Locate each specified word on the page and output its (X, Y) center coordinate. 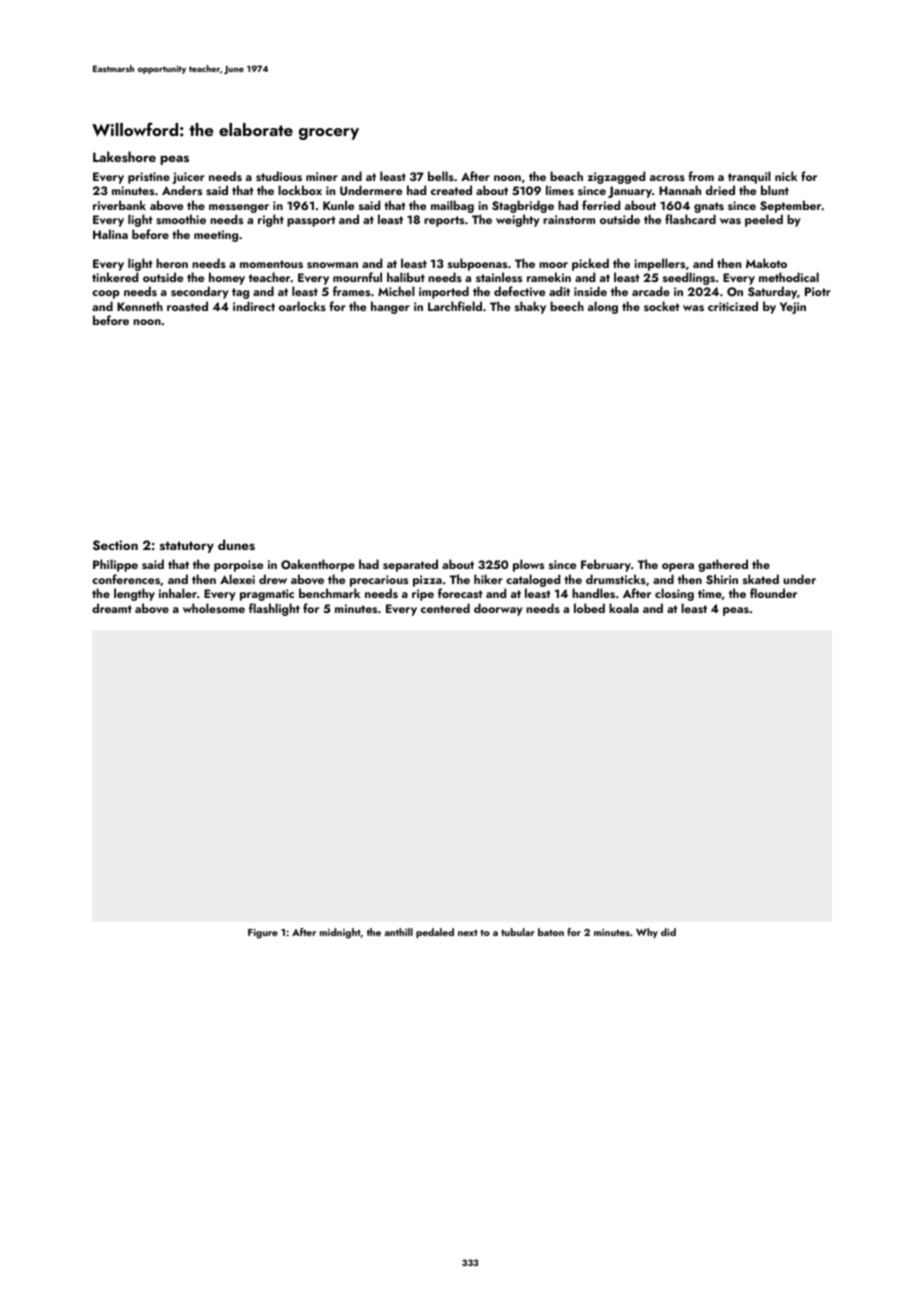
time (710, 593)
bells (441, 176)
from (701, 176)
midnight (340, 933)
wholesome (214, 608)
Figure (263, 934)
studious (279, 176)
